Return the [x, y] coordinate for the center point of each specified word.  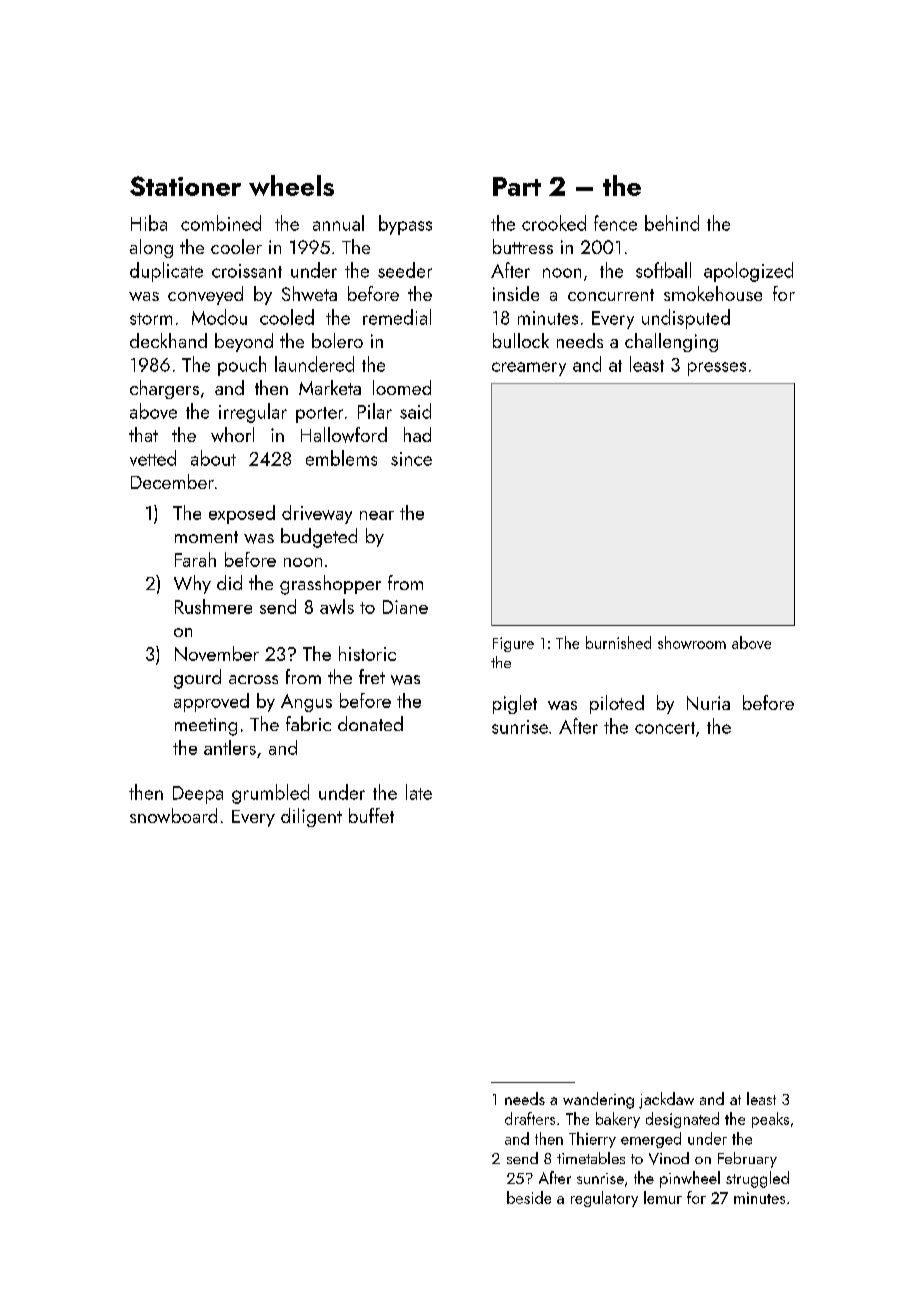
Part [517, 186]
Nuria [708, 703]
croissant [247, 271]
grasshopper [330, 585]
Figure [513, 644]
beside [529, 1197]
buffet [371, 815]
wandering [598, 1100]
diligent [311, 817]
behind [672, 223]
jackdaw [666, 1100]
